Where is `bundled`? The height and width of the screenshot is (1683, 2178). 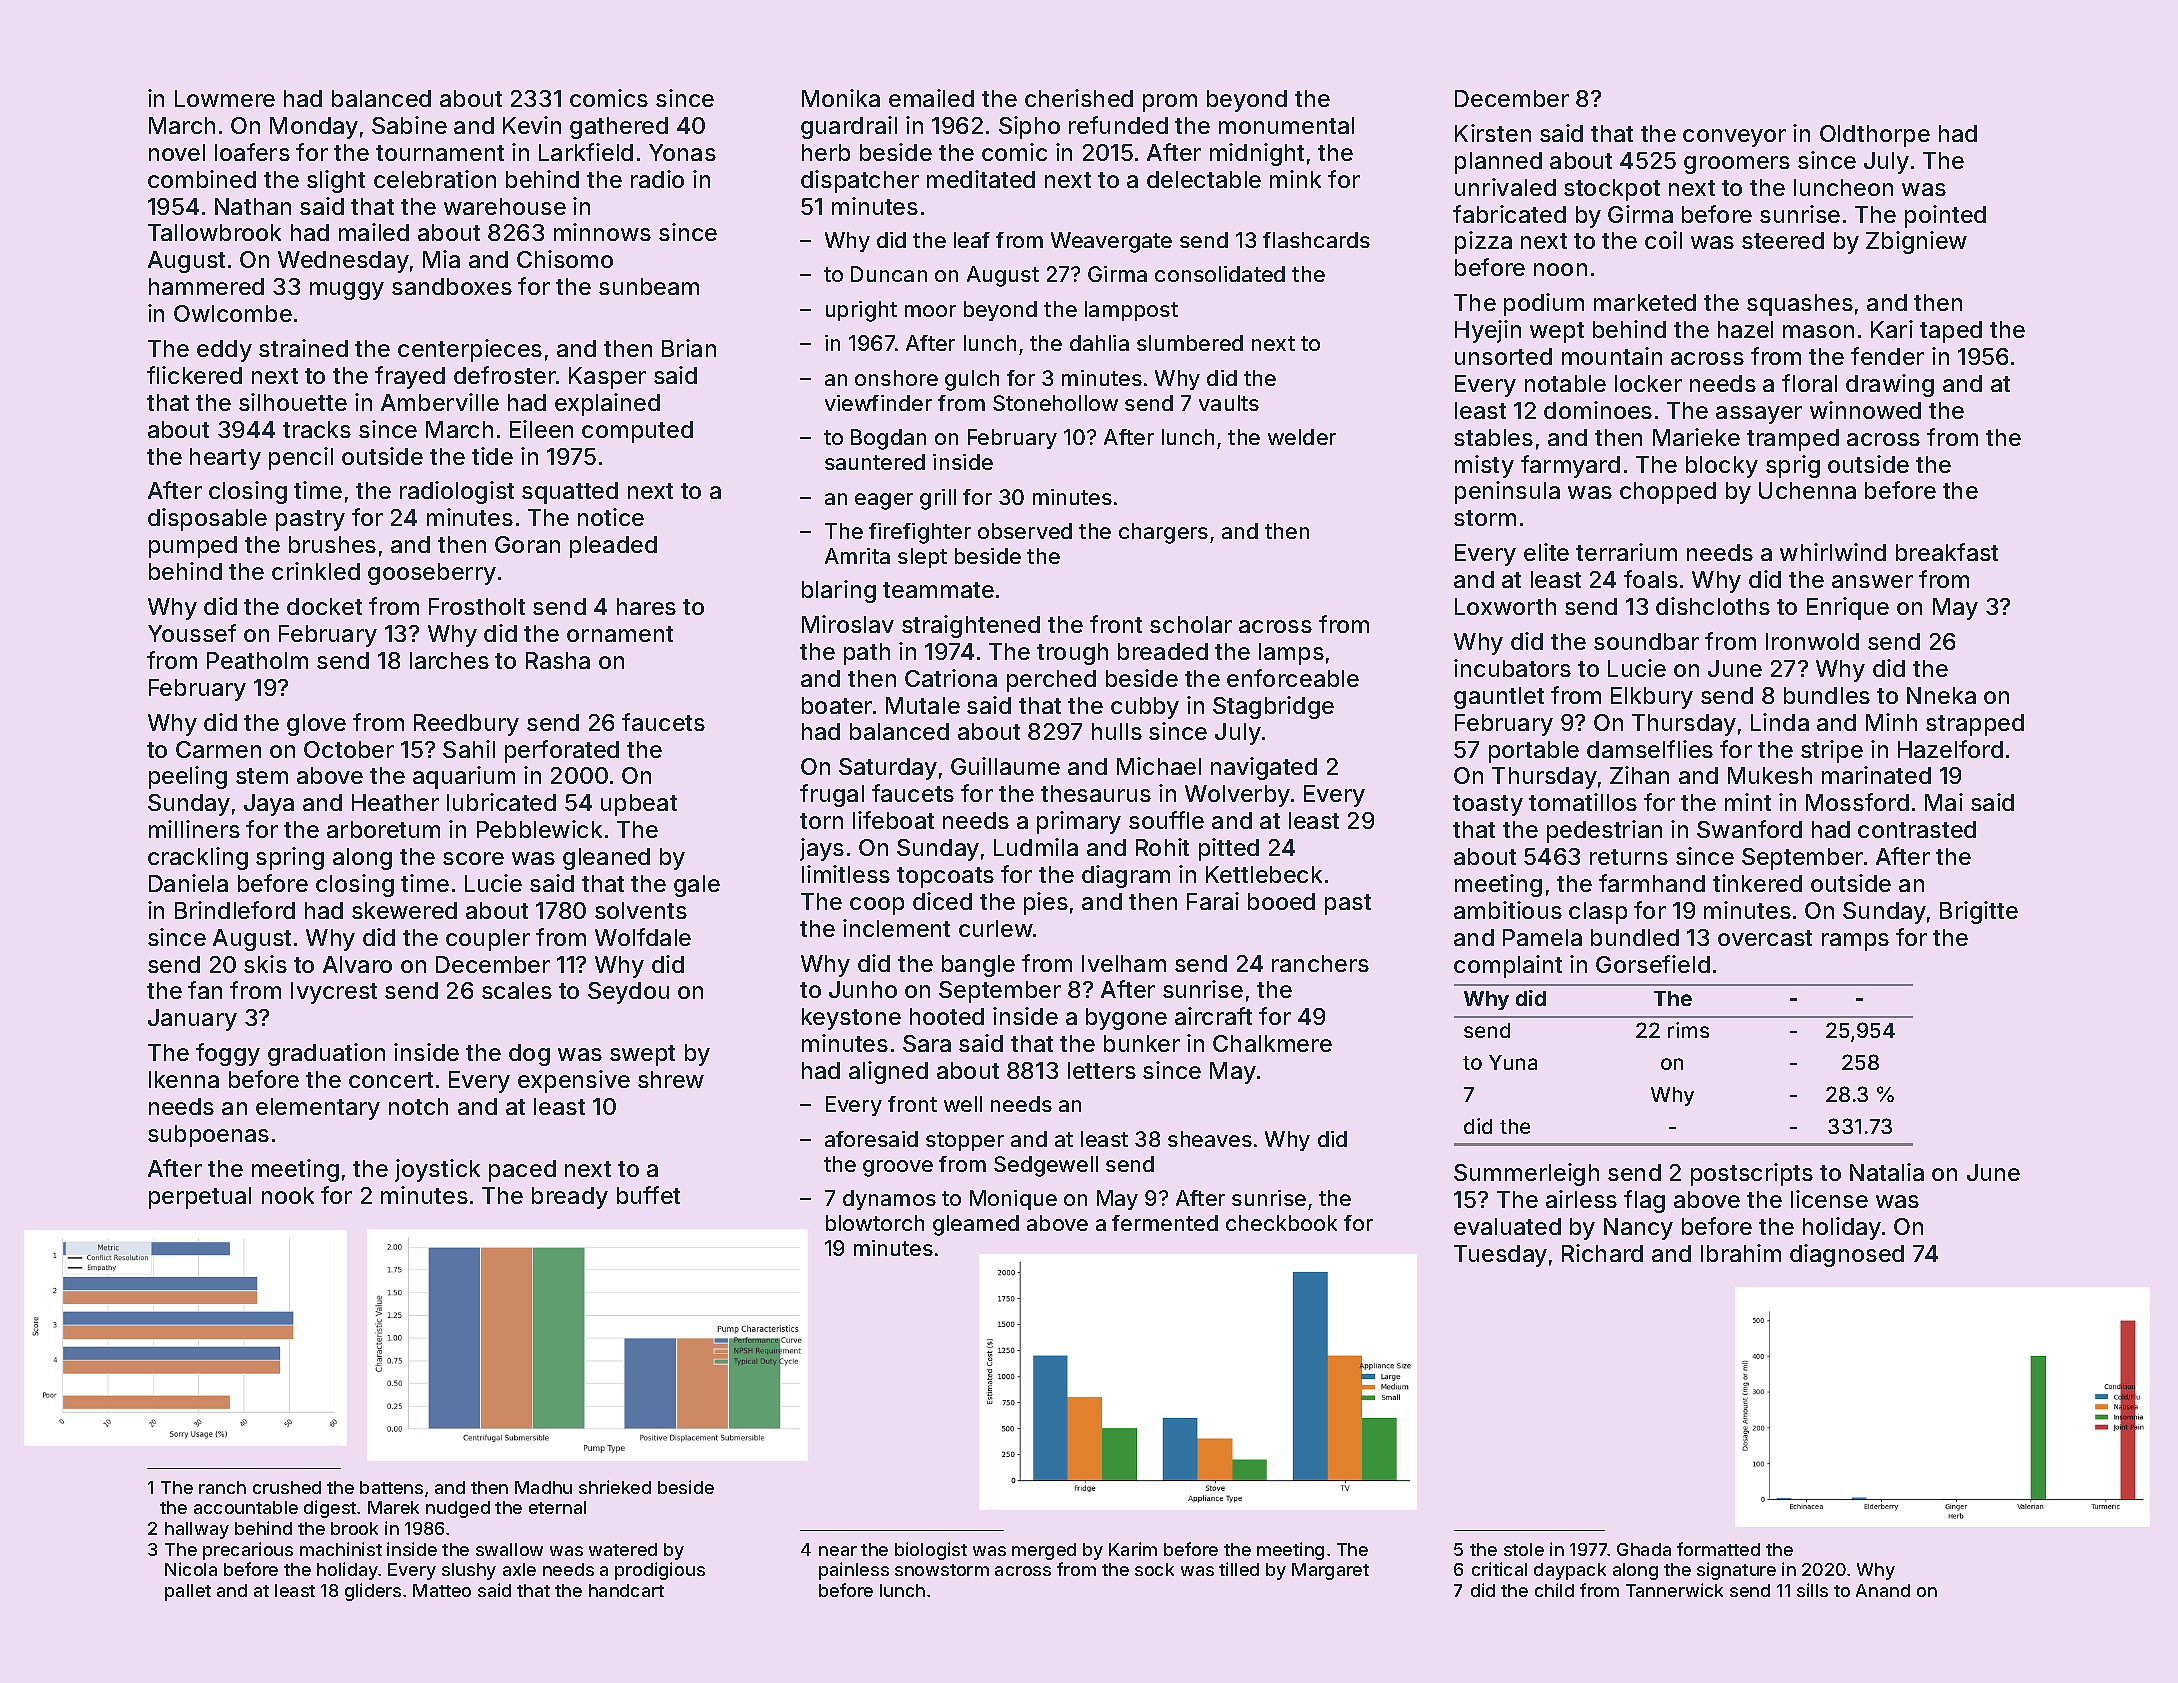 bundled is located at coordinates (1635, 937).
